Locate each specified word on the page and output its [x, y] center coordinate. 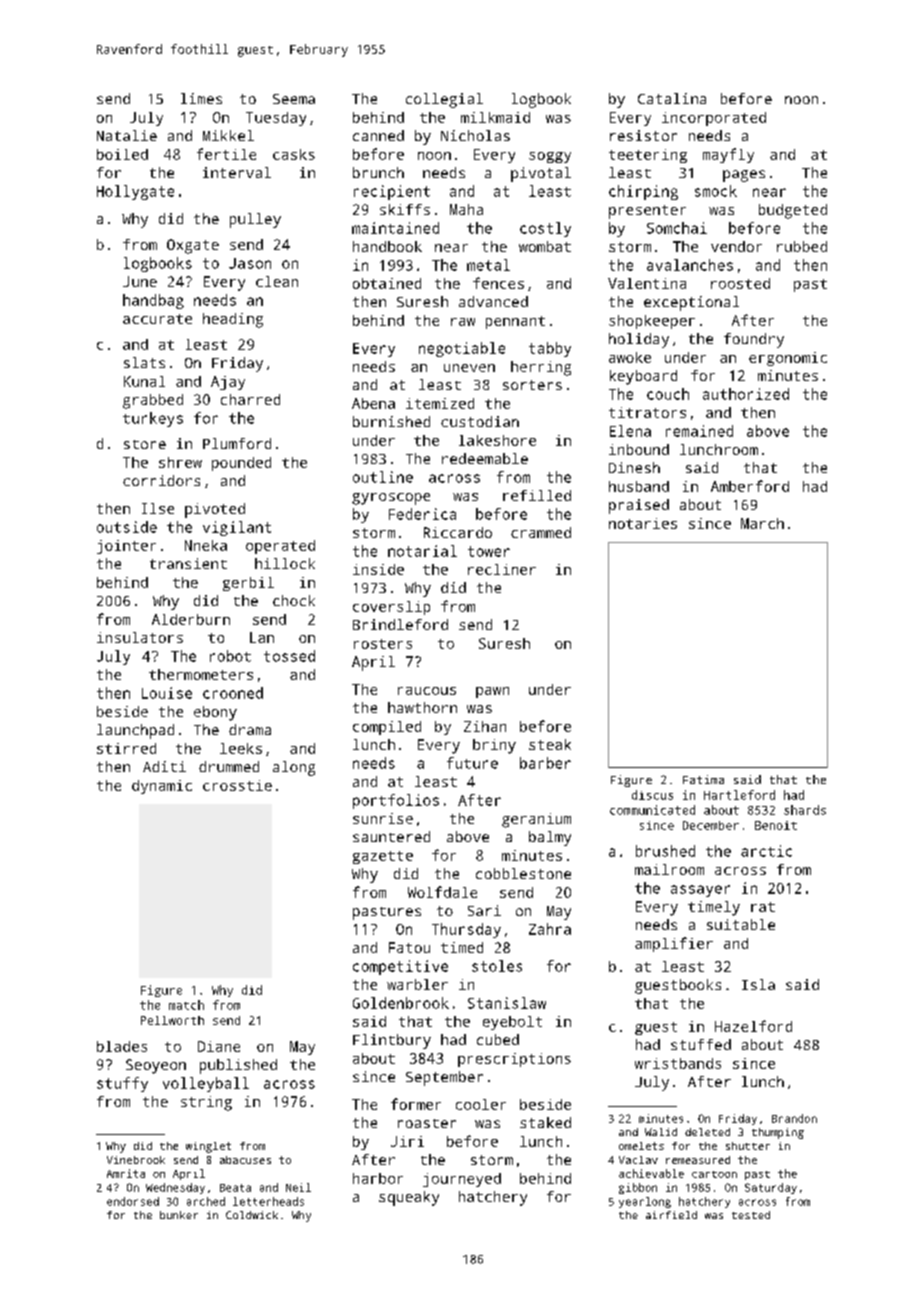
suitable [741, 924]
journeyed [462, 1180]
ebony [215, 713]
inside [378, 569]
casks [294, 154]
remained [699, 431]
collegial [444, 100]
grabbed [153, 401]
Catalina [672, 98]
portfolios [396, 801]
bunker [179, 1215]
